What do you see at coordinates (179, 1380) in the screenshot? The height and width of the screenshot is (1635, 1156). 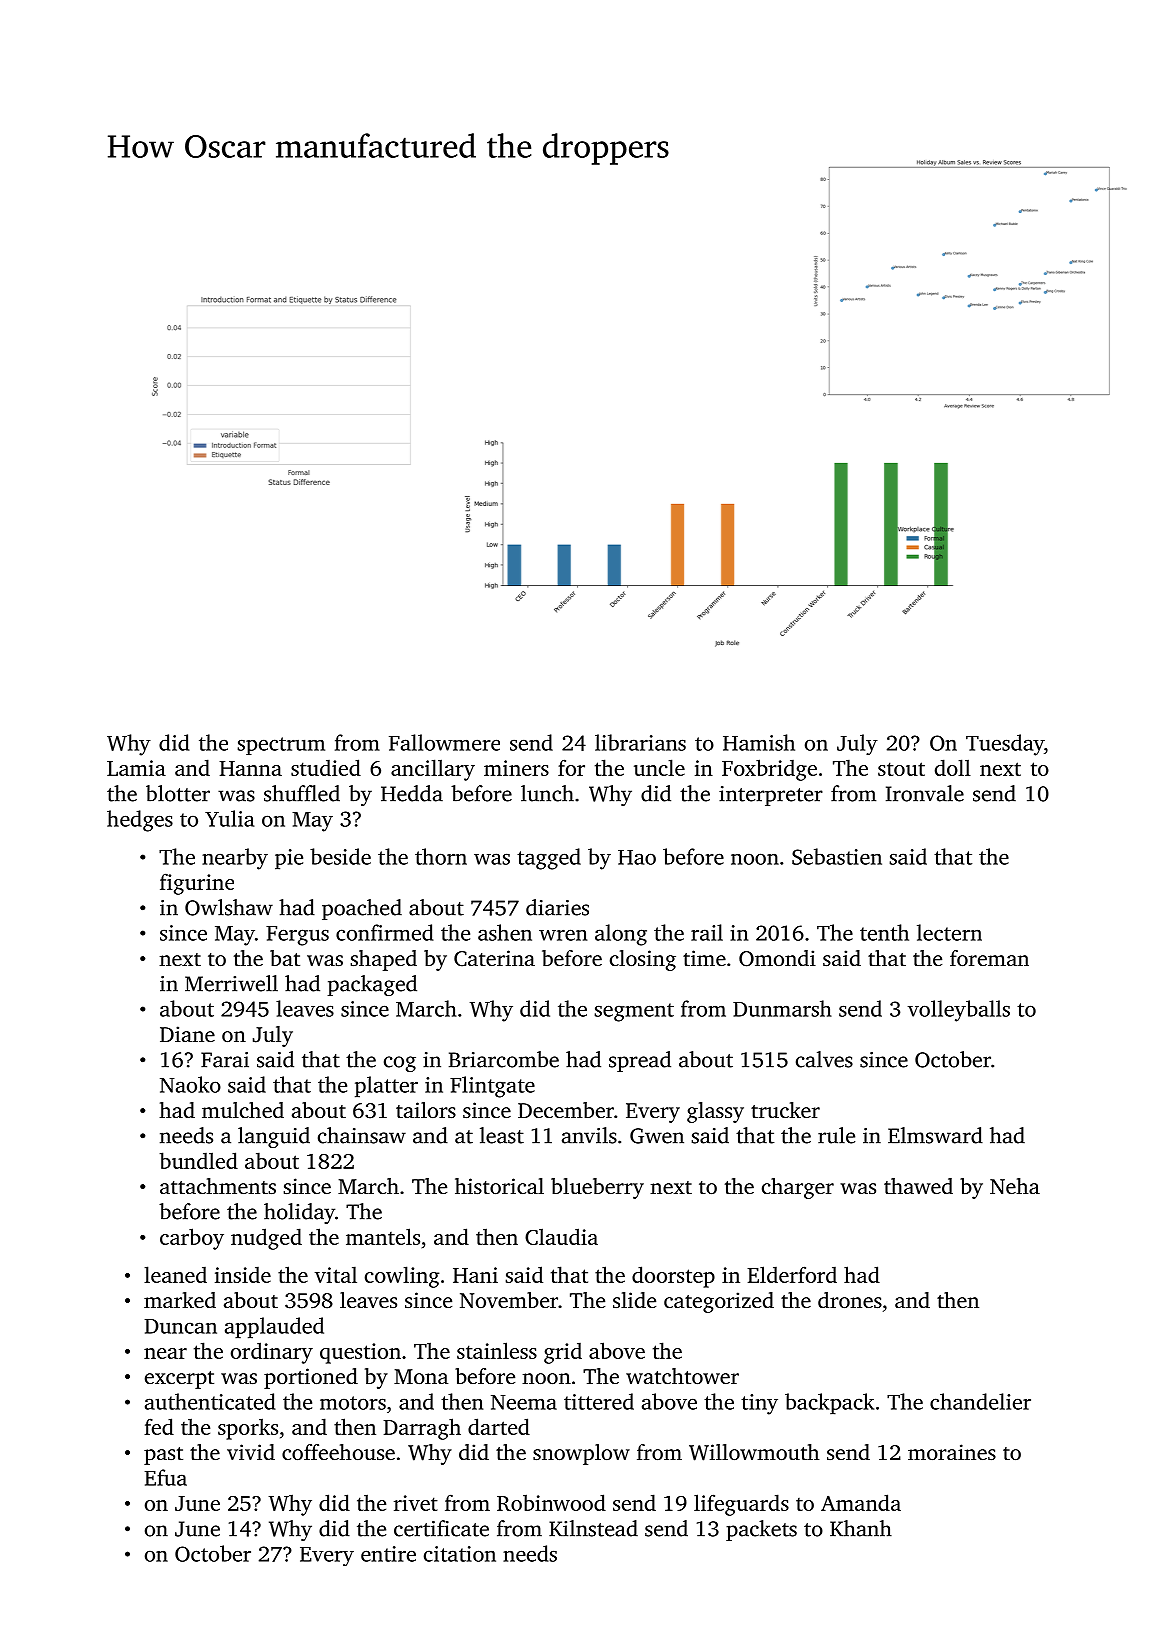 I see `excerpt` at bounding box center [179, 1380].
